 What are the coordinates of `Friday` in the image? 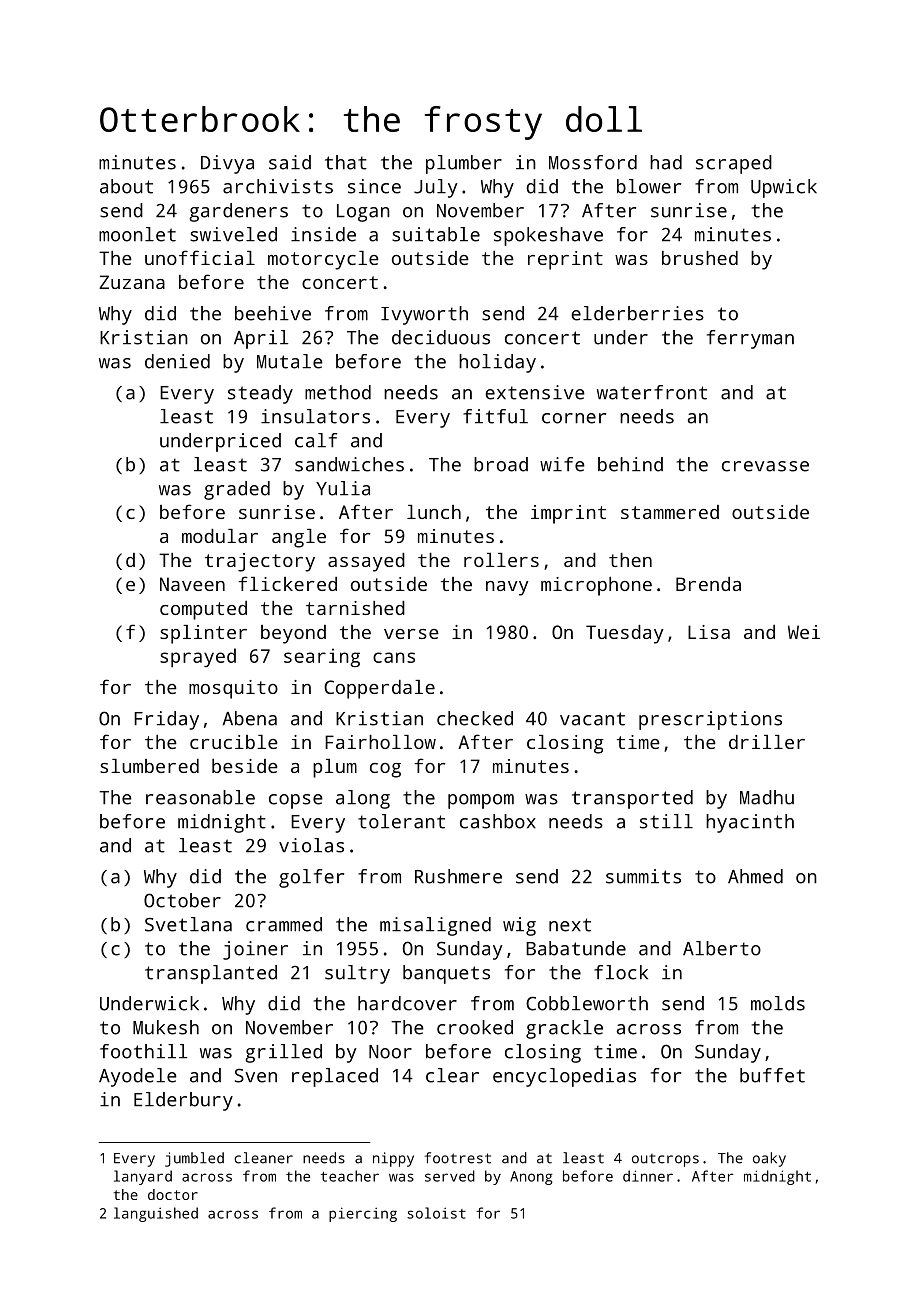 It's located at (166, 720).
